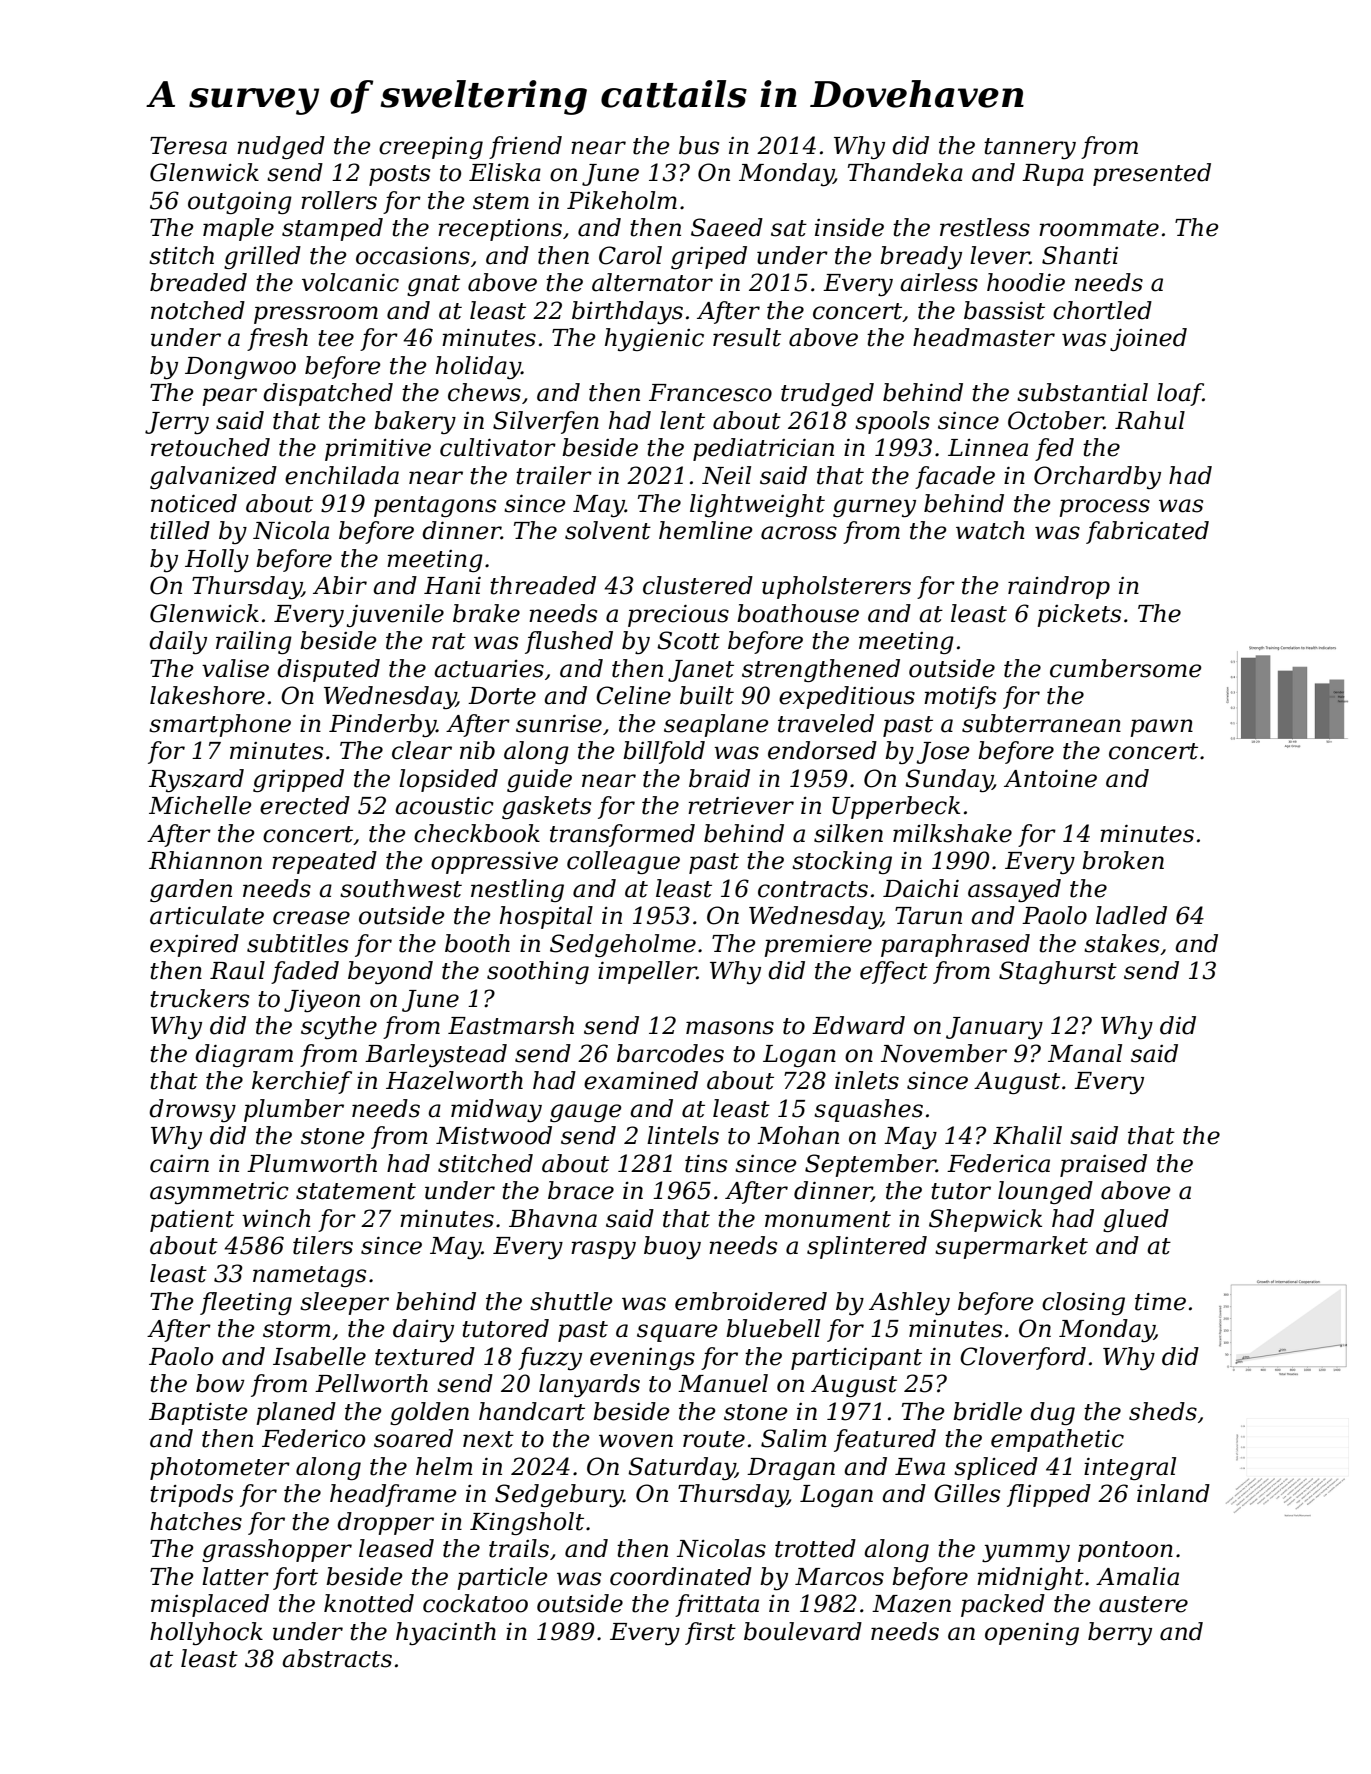 The image size is (1371, 1774). Describe the element at coordinates (350, 282) in the screenshot. I see `volcanic` at that location.
